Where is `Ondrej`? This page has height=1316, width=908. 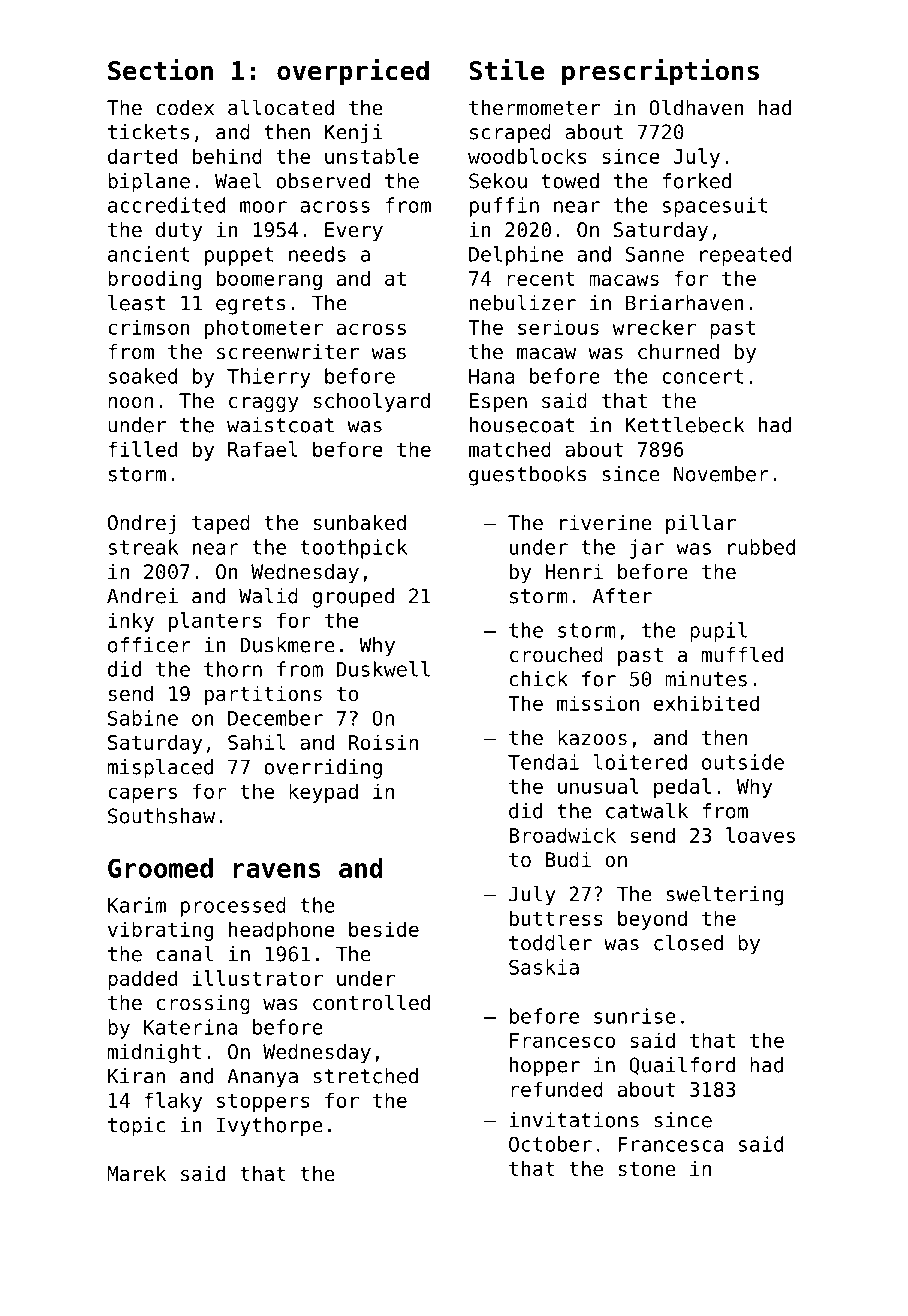
Ondrej is located at coordinates (141, 524).
